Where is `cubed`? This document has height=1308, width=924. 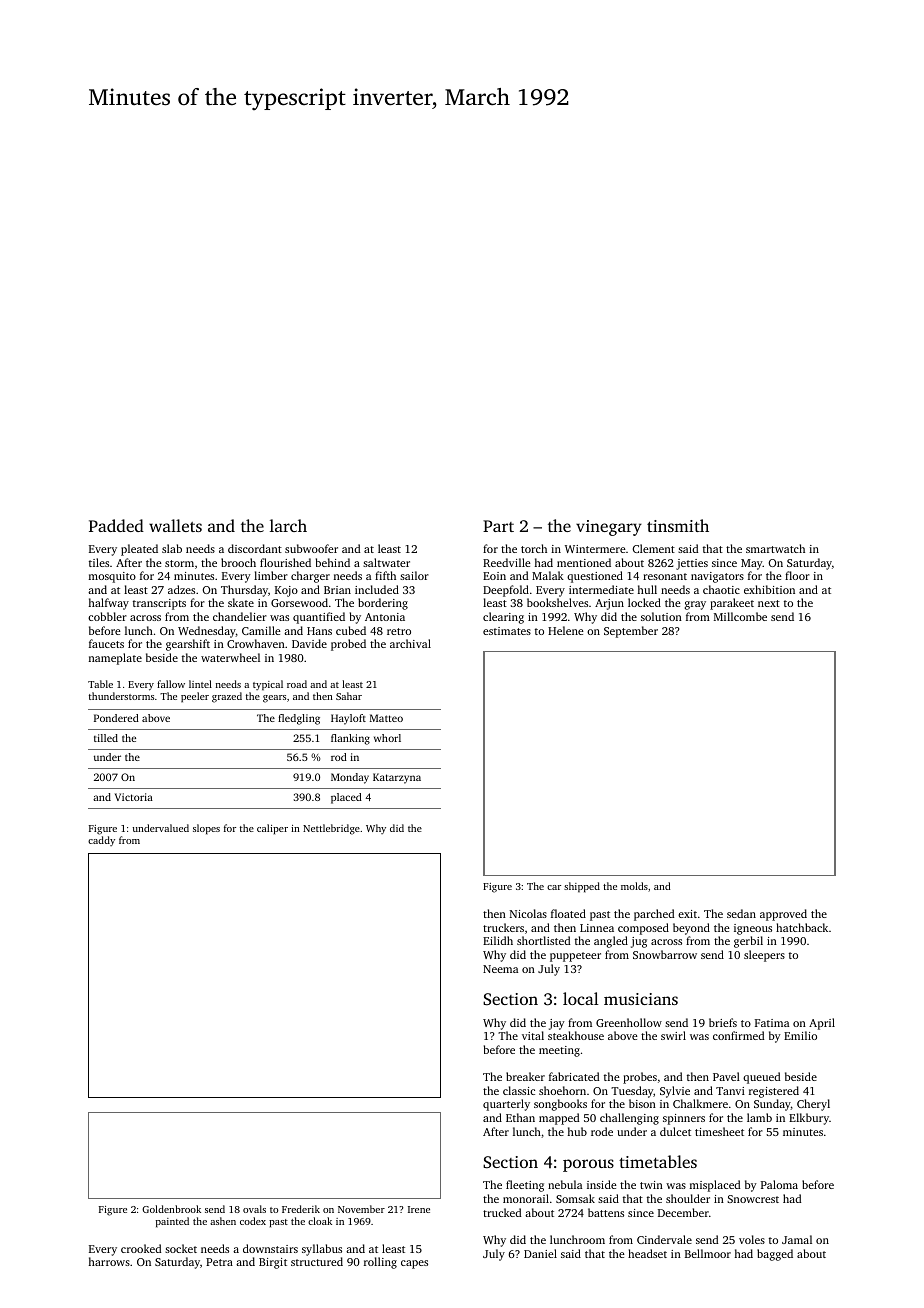 cubed is located at coordinates (351, 630).
